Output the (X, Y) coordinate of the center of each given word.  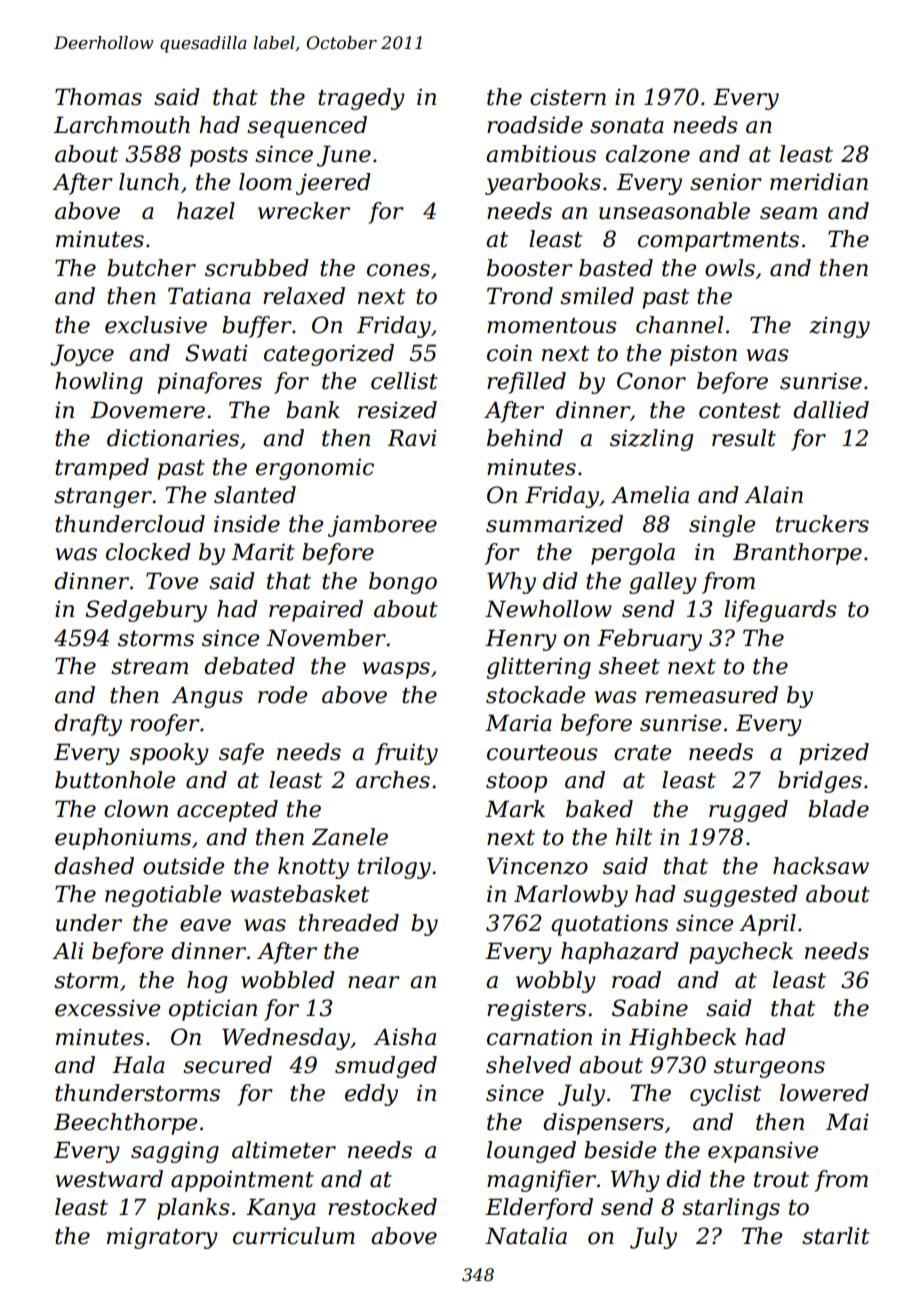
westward (109, 1179)
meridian (819, 182)
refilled (526, 383)
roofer (165, 725)
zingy (839, 327)
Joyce (82, 355)
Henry (521, 640)
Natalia (526, 1236)
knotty (313, 868)
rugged (748, 811)
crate (642, 753)
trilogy (394, 868)
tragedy (361, 99)
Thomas (98, 97)
